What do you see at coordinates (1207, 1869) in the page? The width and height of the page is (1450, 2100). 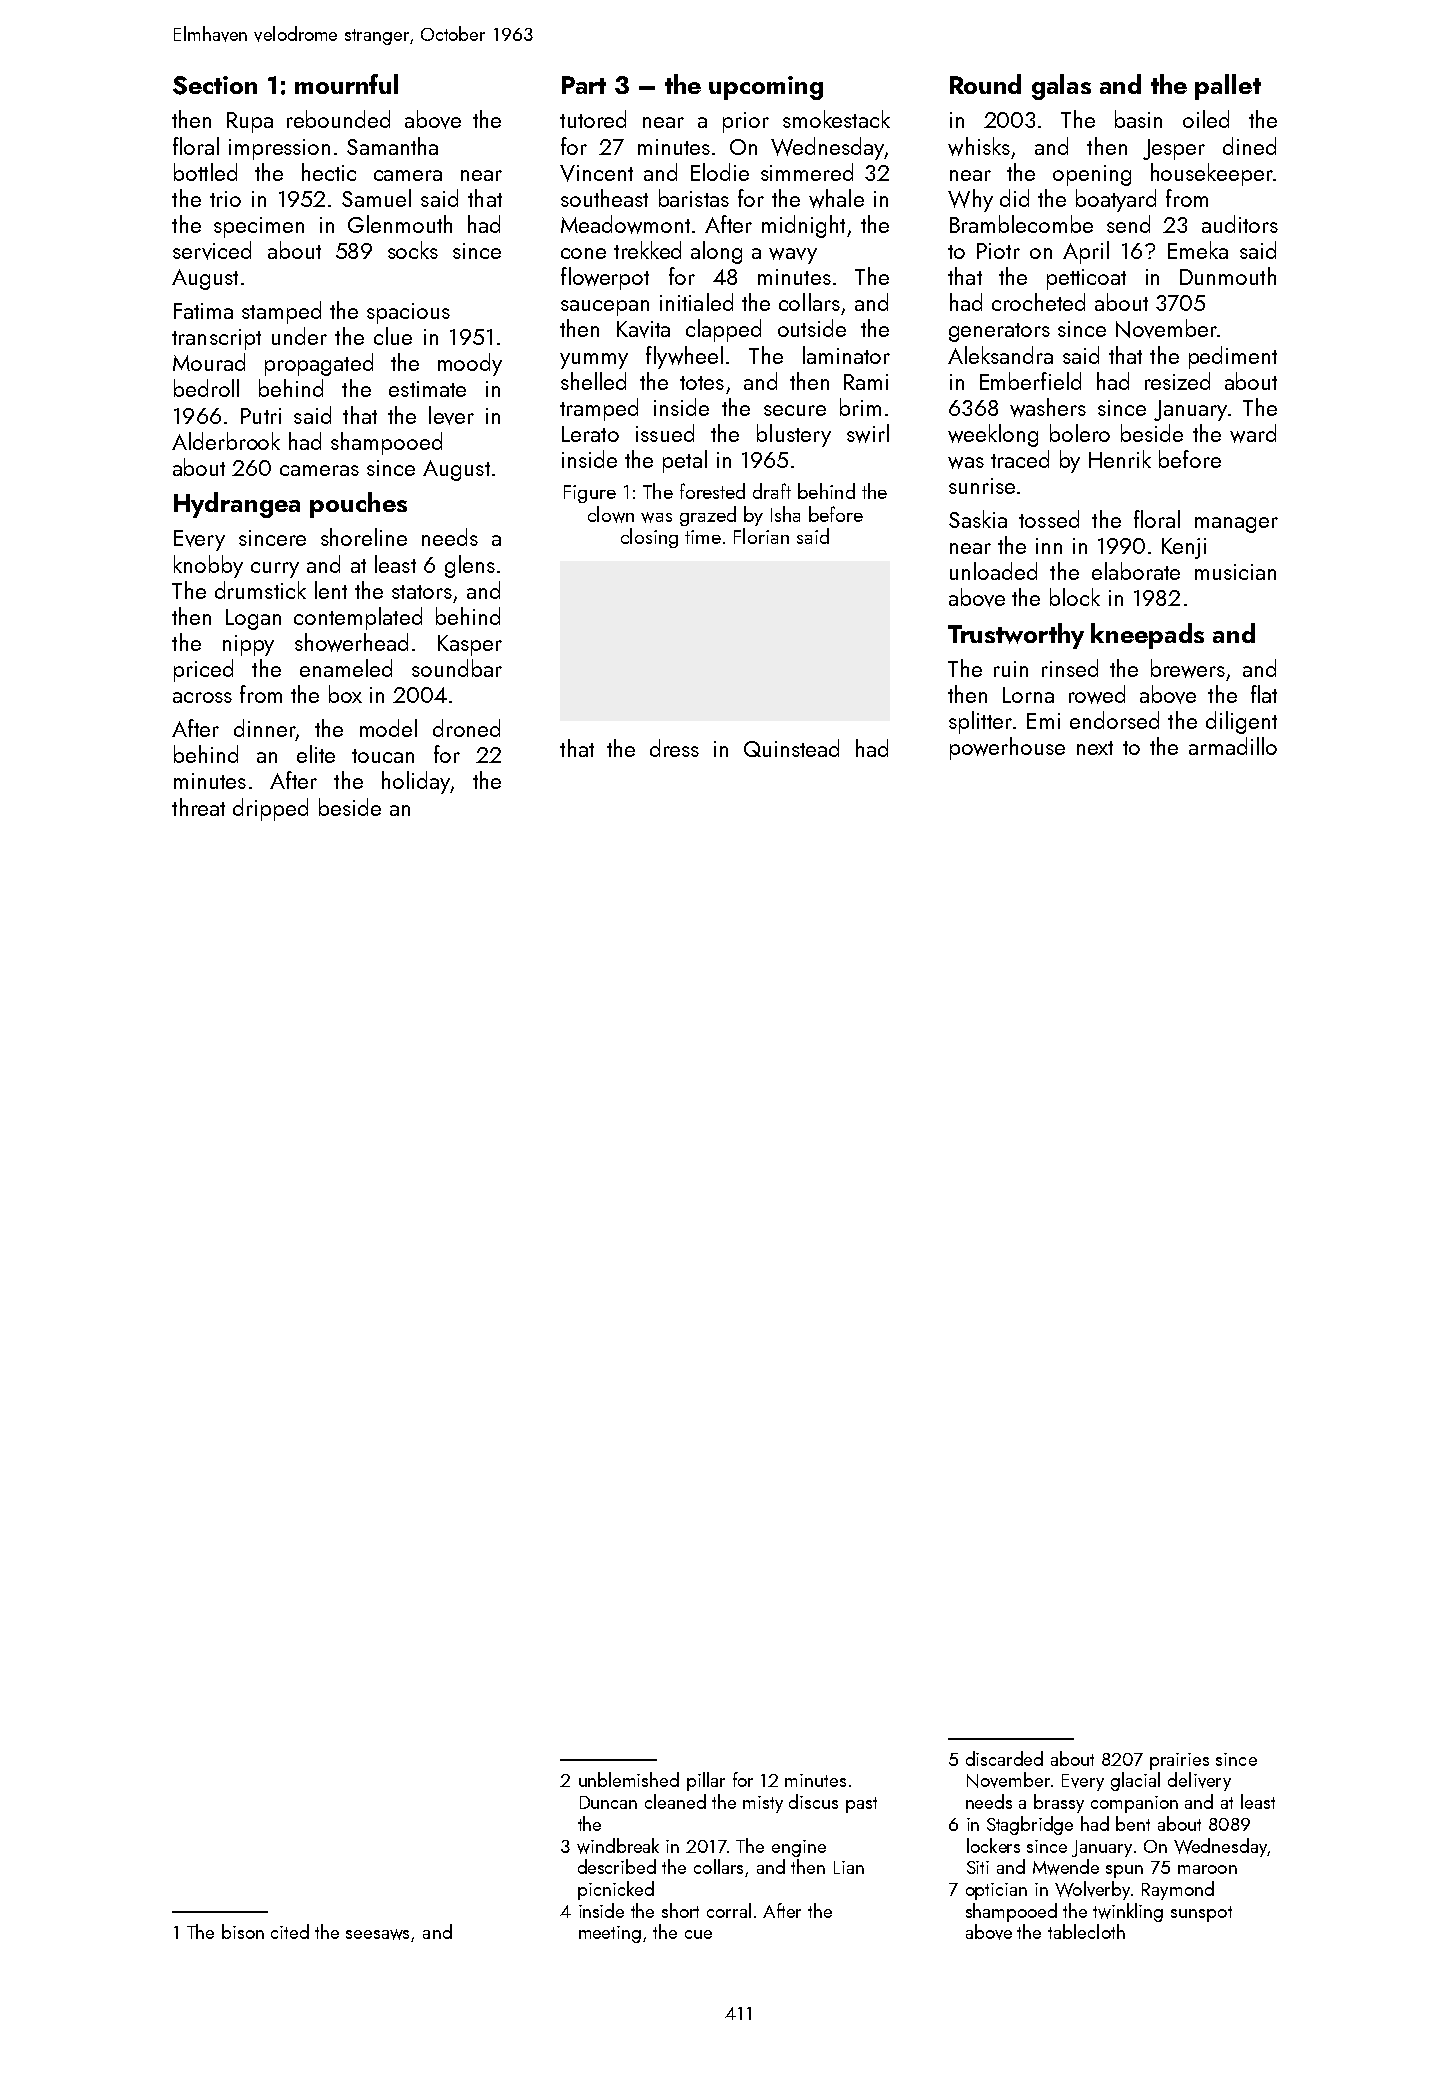 I see `maroon` at bounding box center [1207, 1869].
